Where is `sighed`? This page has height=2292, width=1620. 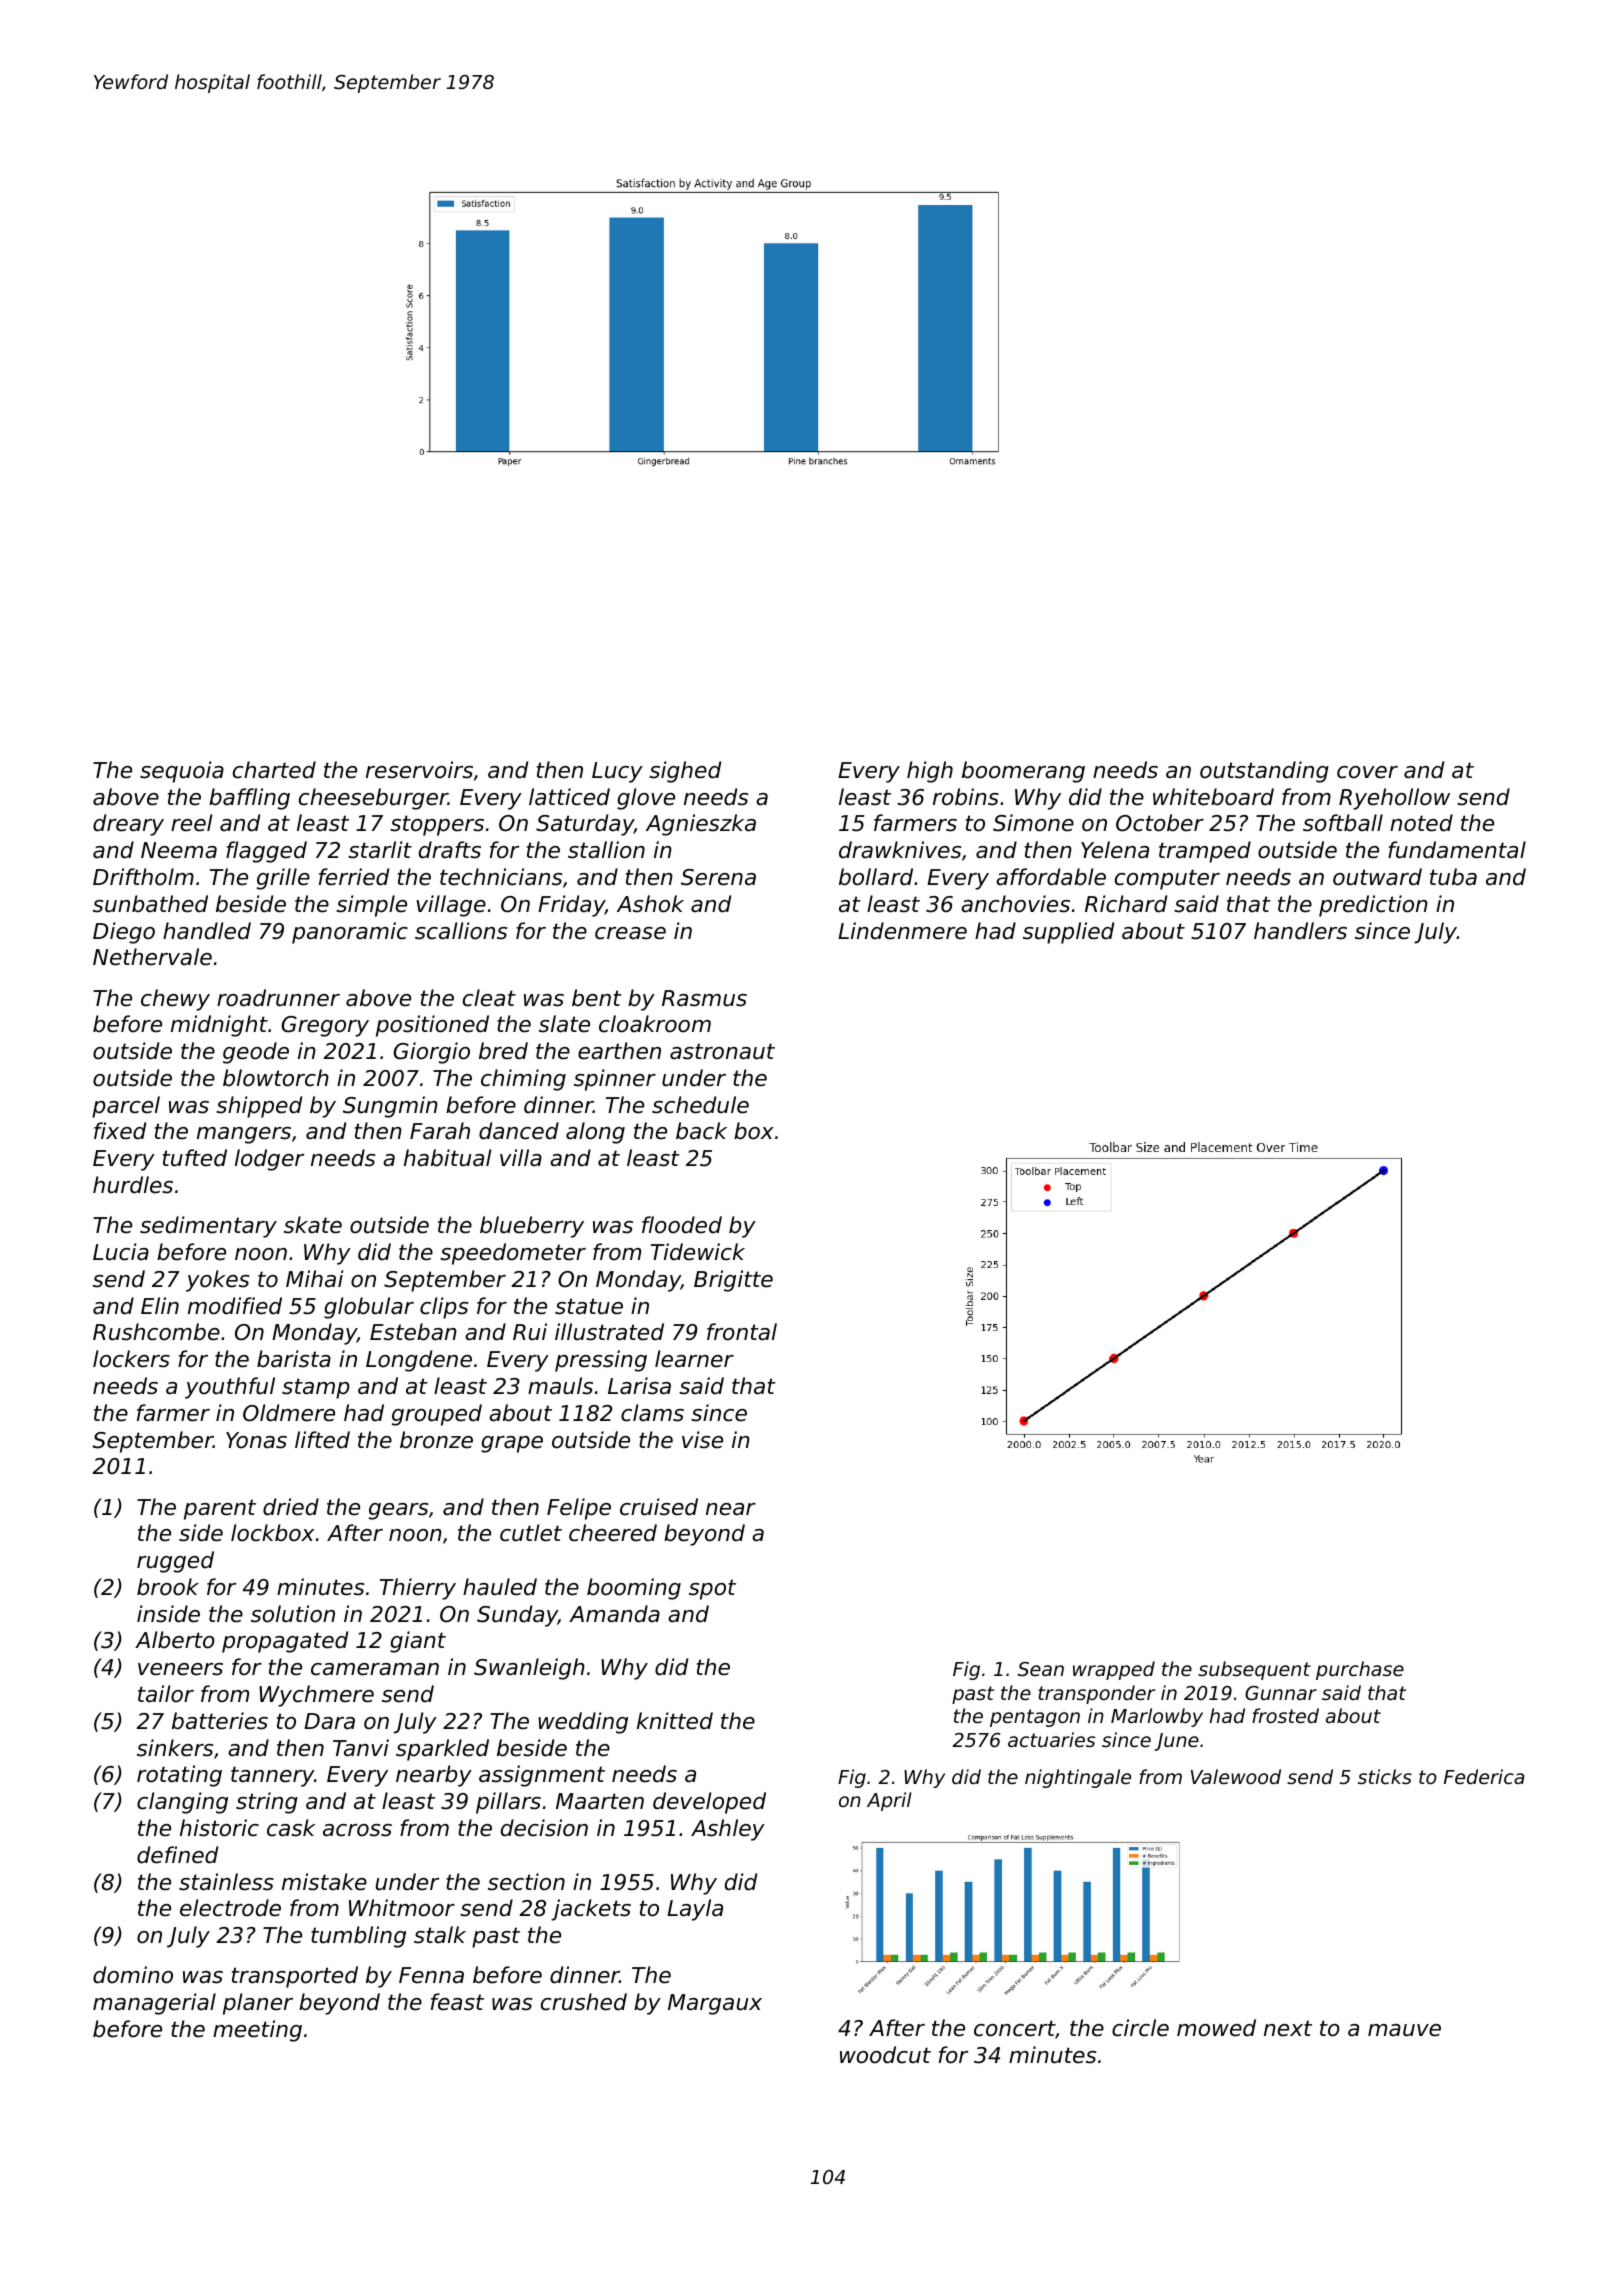
sighed is located at coordinates (685, 772).
